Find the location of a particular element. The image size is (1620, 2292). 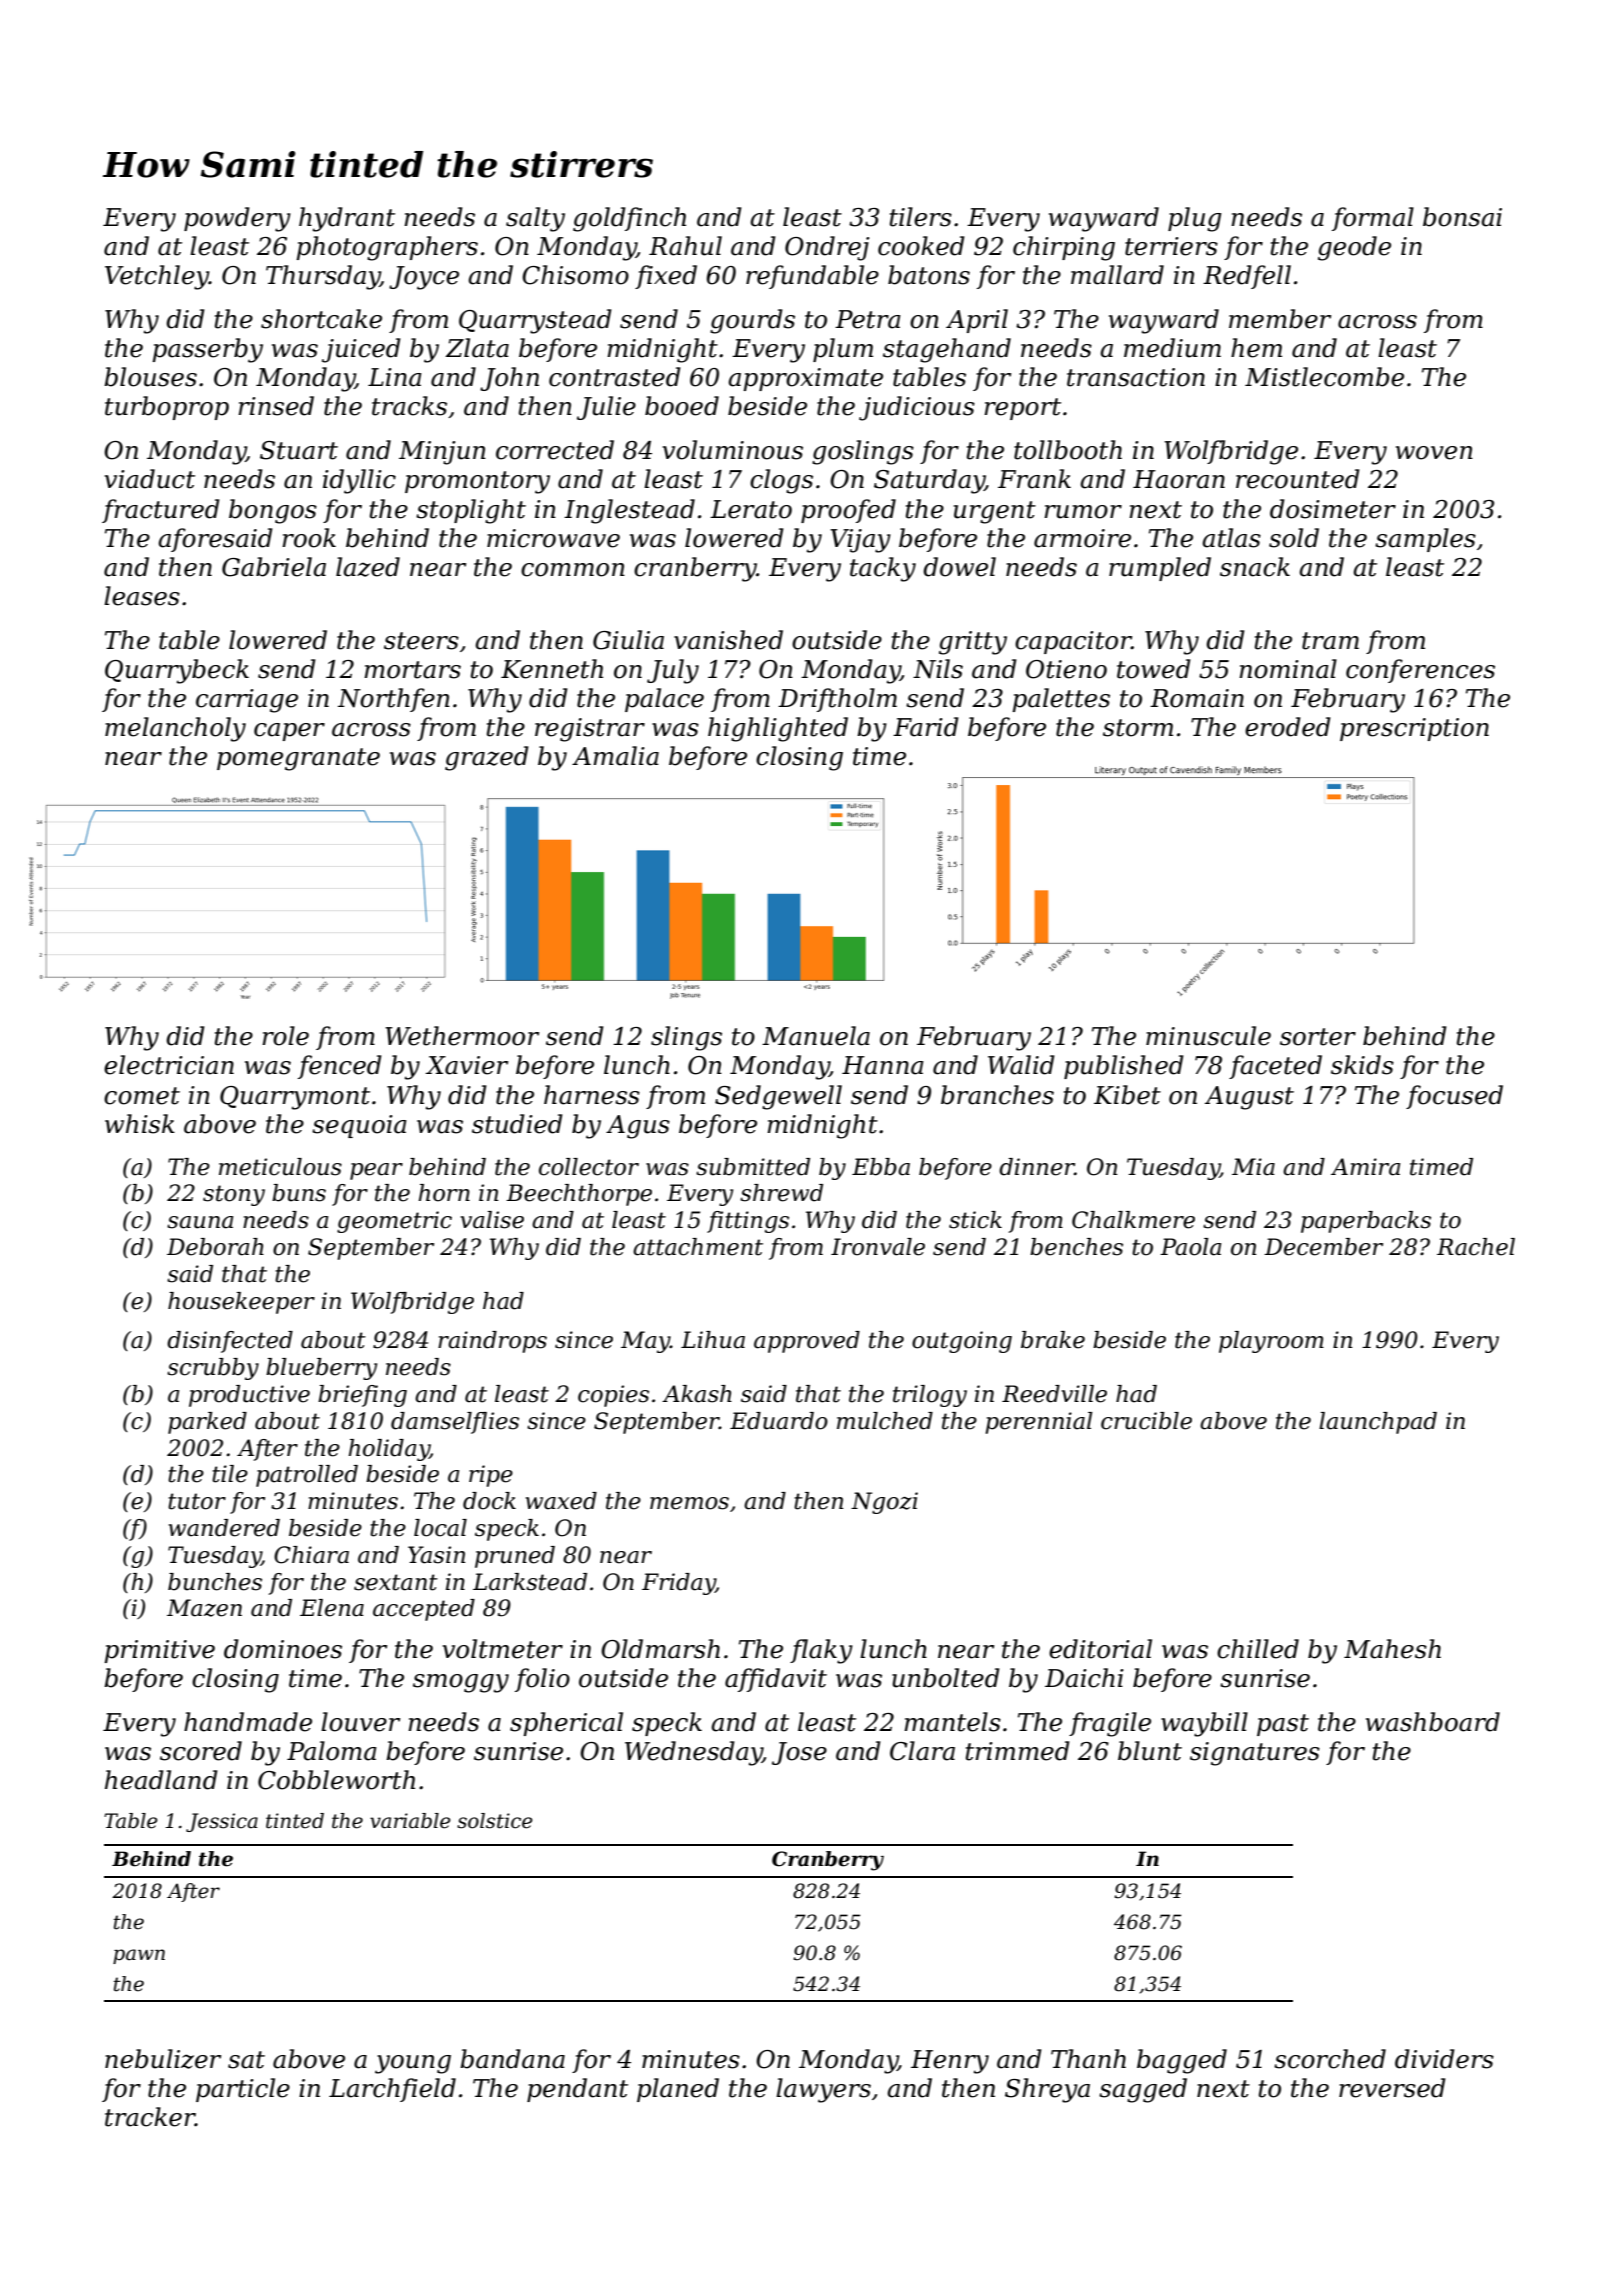

solstice is located at coordinates (494, 1821).
